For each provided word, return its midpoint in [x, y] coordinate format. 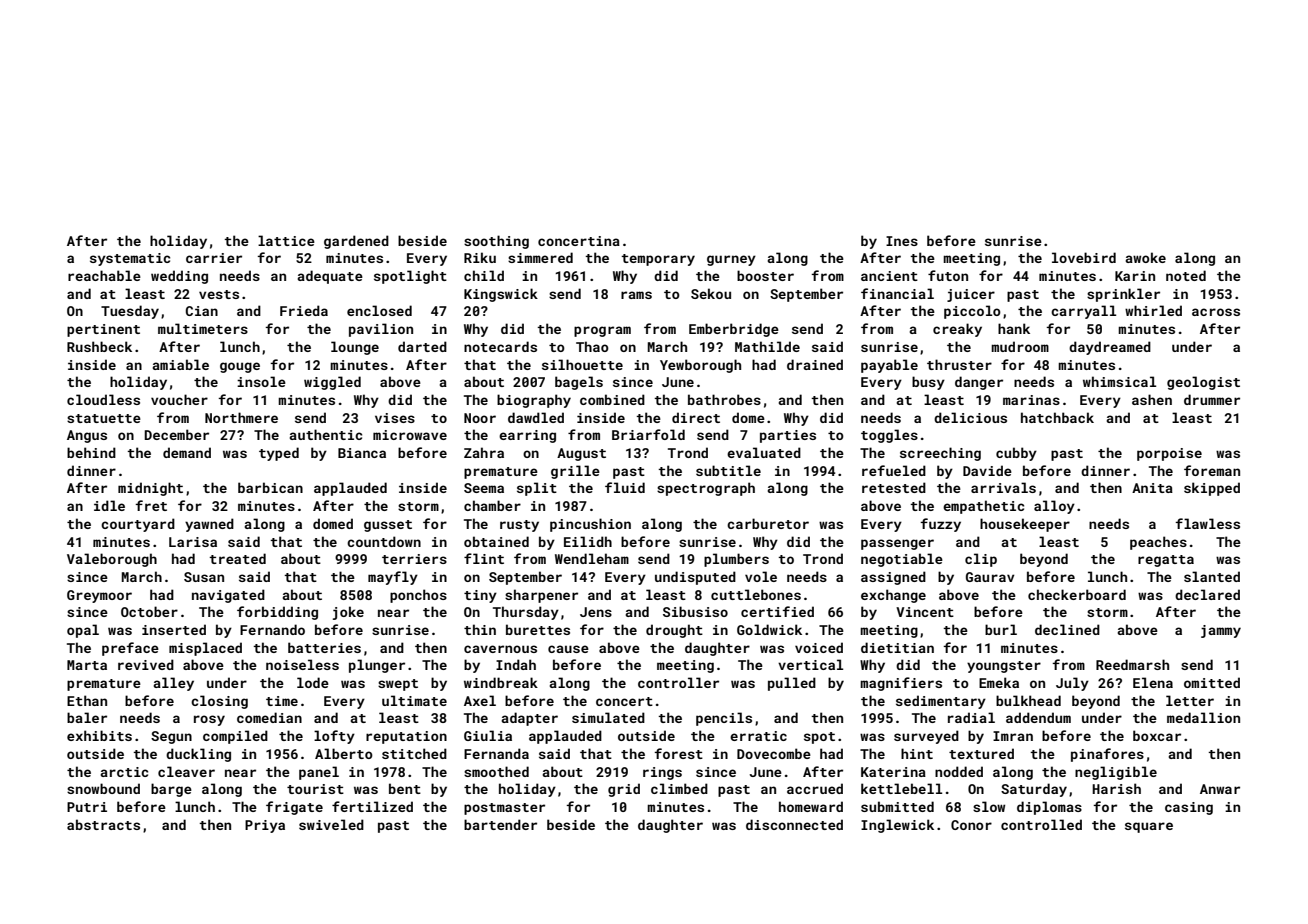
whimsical [1119, 381]
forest [678, 753]
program [602, 331]
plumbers [736, 560]
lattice [286, 240]
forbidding [277, 613]
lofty [334, 737]
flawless [1207, 523]
